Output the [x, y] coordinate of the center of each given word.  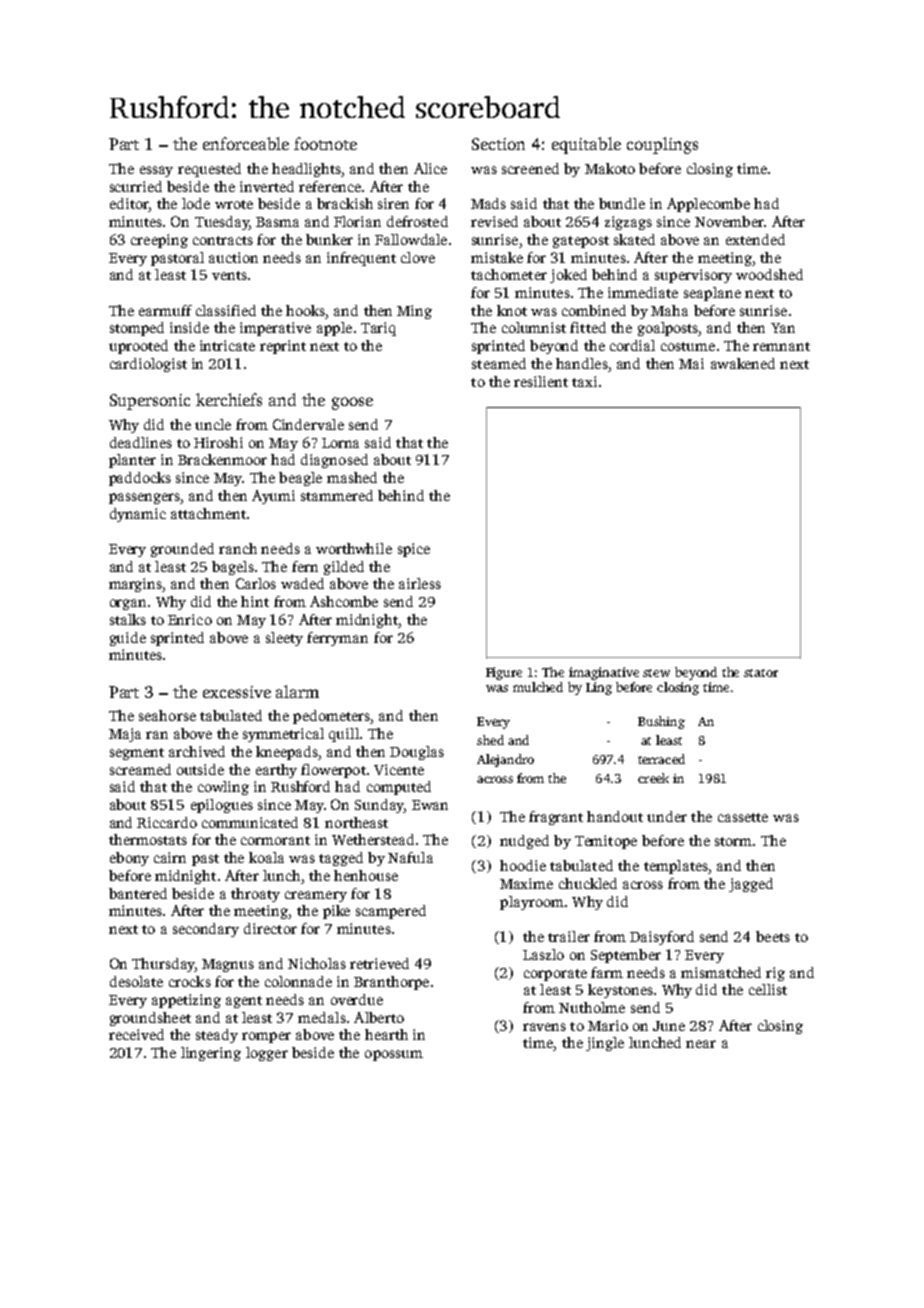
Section [498, 144]
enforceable [246, 143]
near [701, 1044]
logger [267, 1054]
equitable [586, 145]
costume [688, 346]
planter [132, 461]
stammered [337, 495]
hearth [386, 1034]
